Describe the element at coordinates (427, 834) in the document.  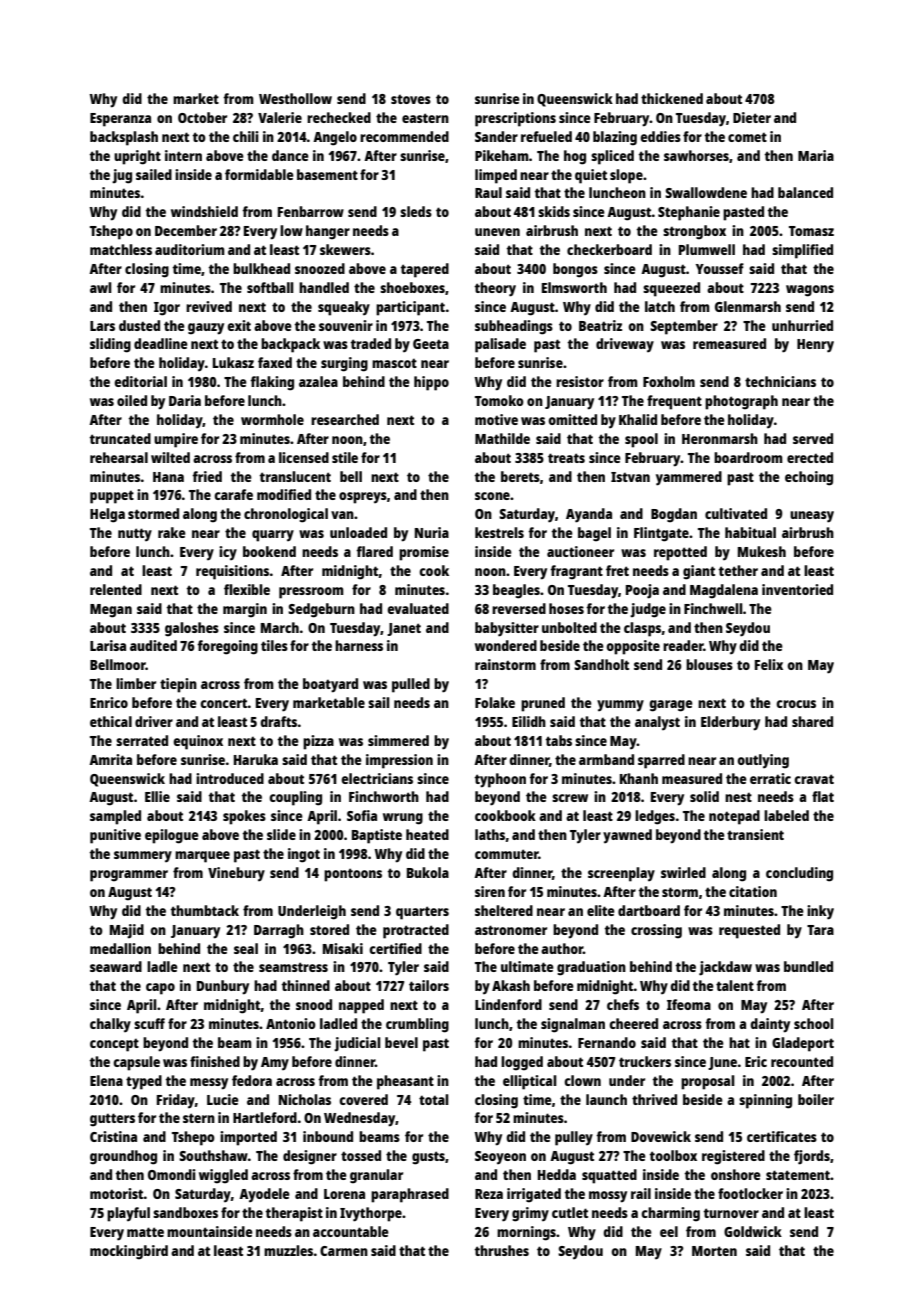
I see `heated` at that location.
